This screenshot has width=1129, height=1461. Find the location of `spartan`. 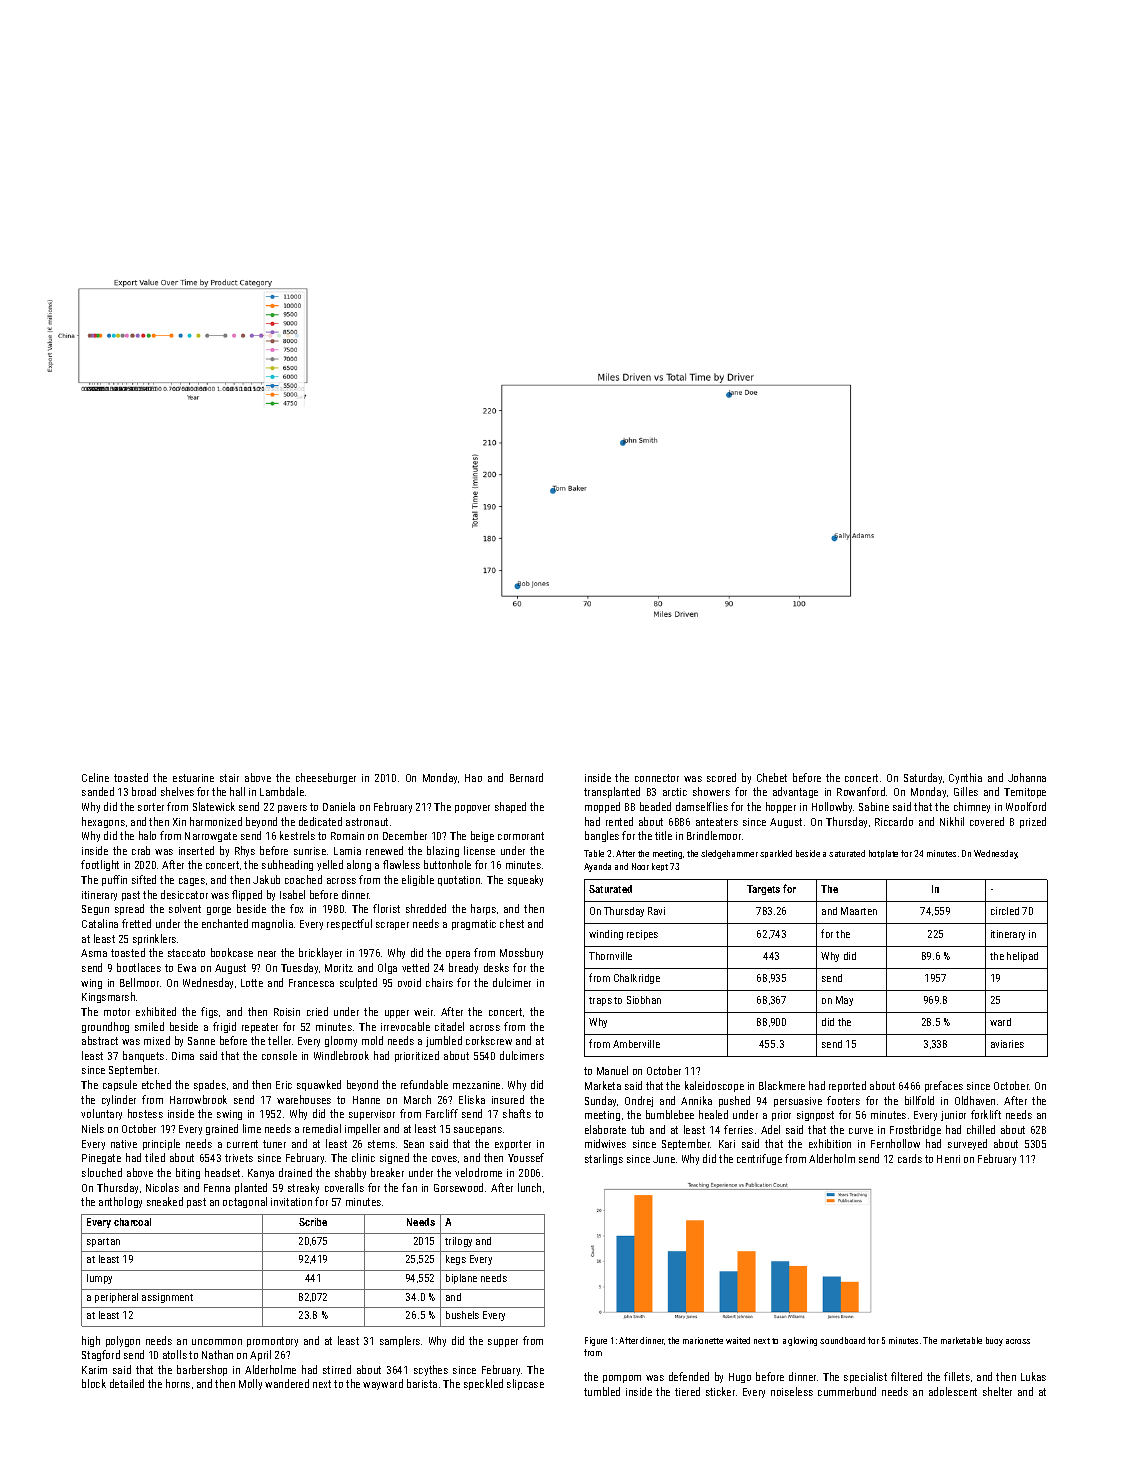

spartan is located at coordinates (103, 1242).
